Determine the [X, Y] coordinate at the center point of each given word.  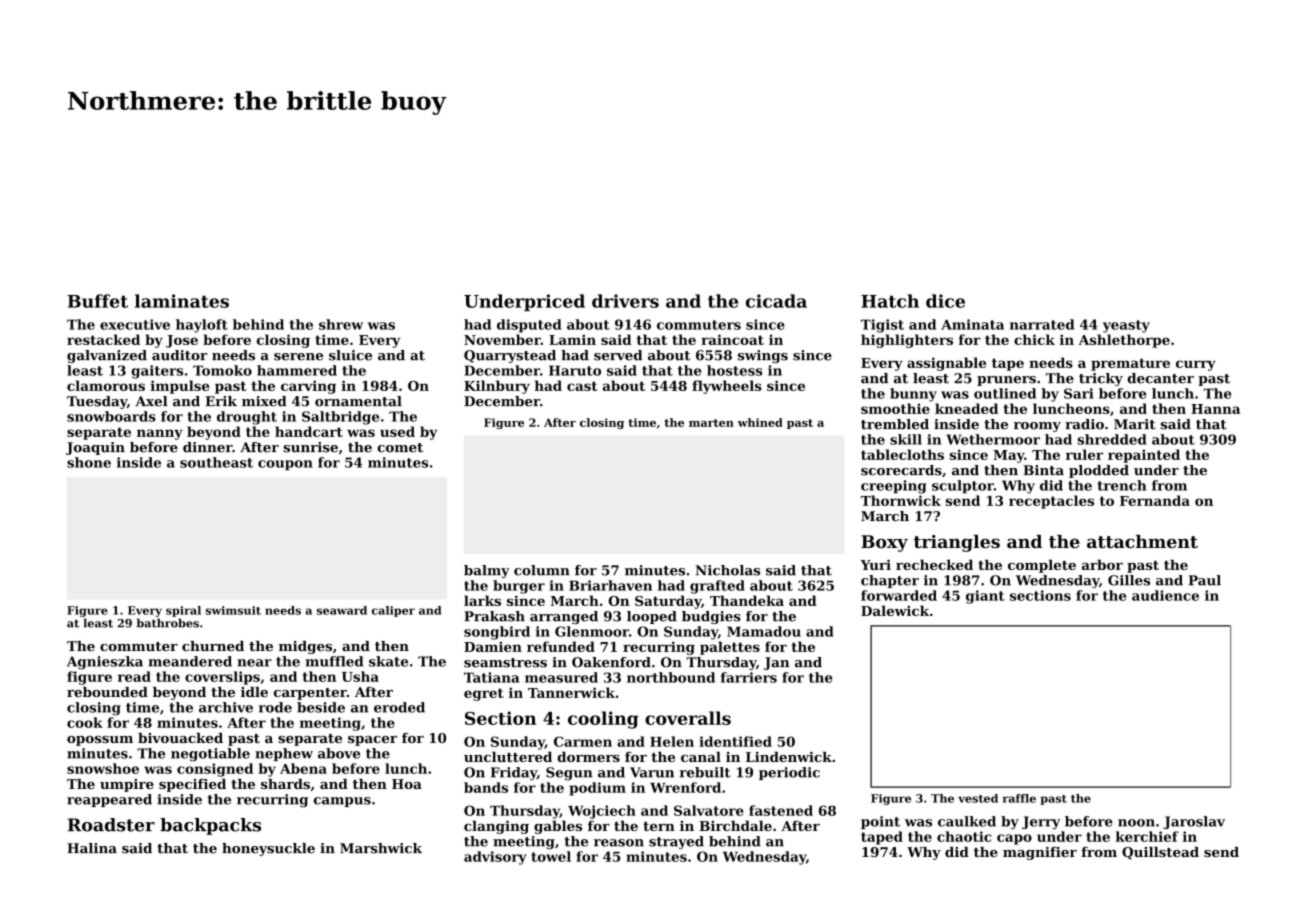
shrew [341, 324]
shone [89, 462]
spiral [183, 611]
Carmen [583, 741]
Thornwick [901, 500]
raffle [1019, 798]
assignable [946, 364]
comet [400, 448]
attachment [1142, 541]
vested [978, 798]
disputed [529, 326]
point [880, 822]
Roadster [111, 825]
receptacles [1051, 502]
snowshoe [103, 768]
